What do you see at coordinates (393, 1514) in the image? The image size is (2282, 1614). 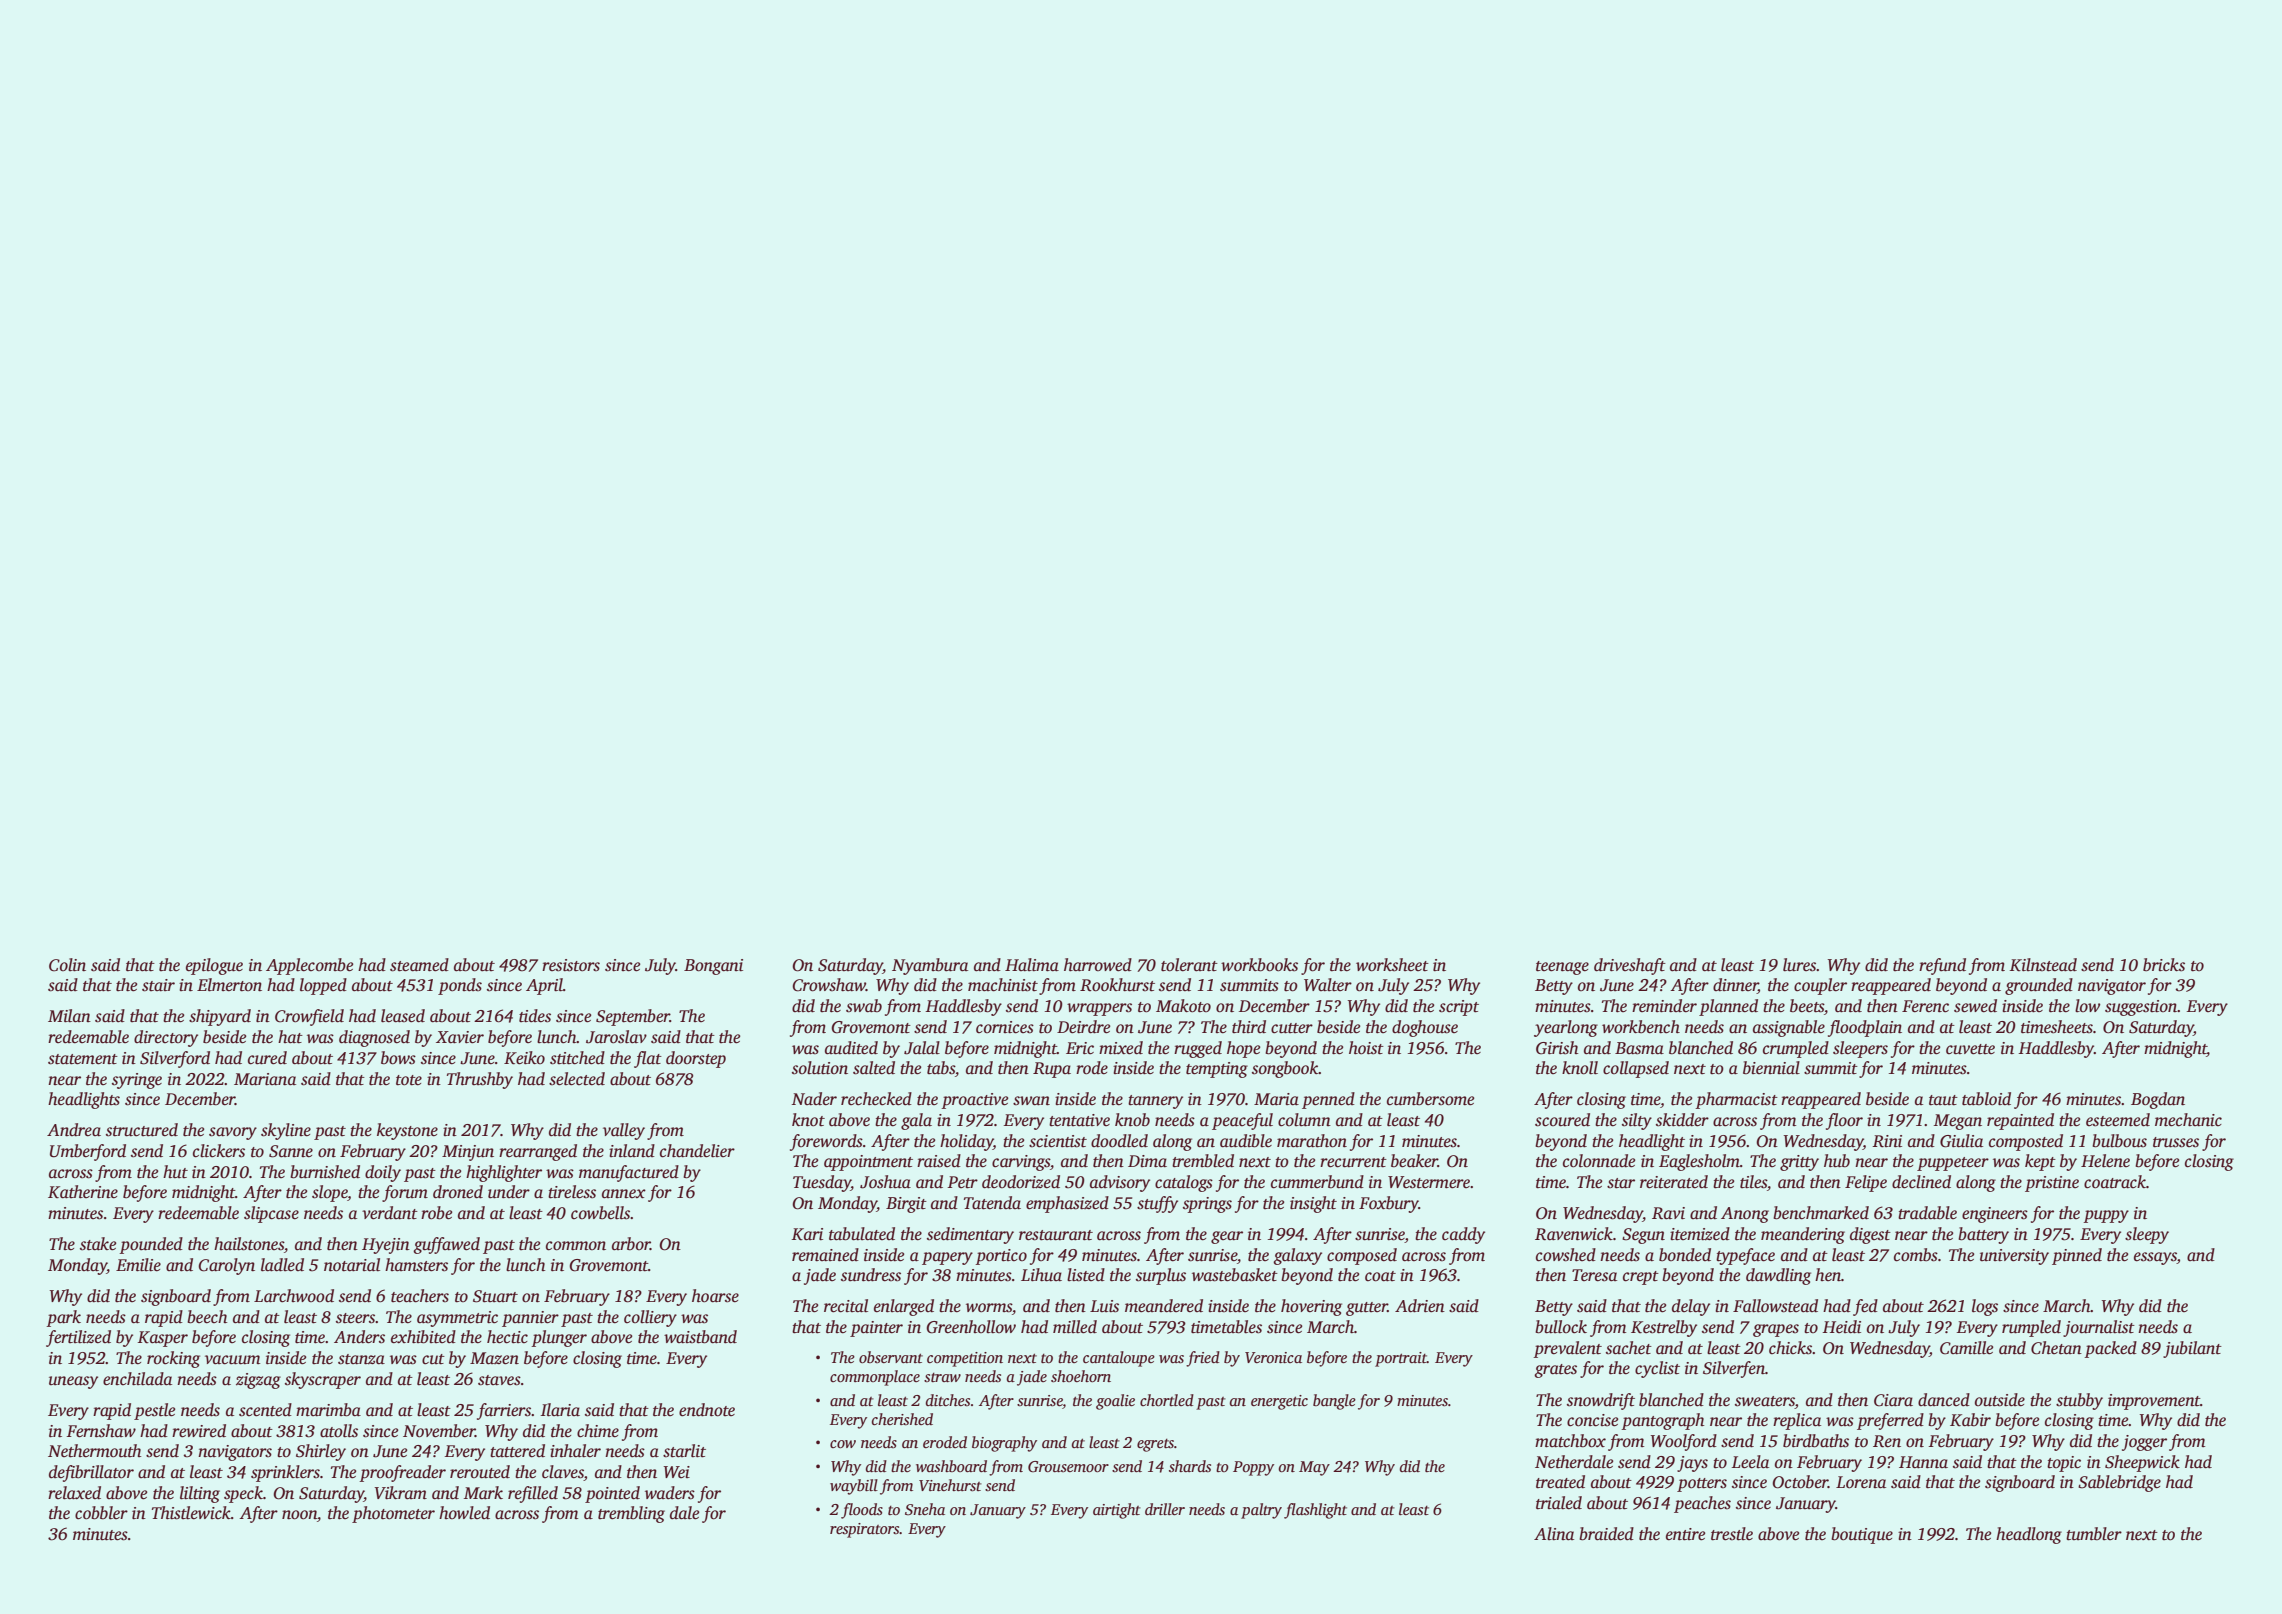 I see `photometer` at bounding box center [393, 1514].
